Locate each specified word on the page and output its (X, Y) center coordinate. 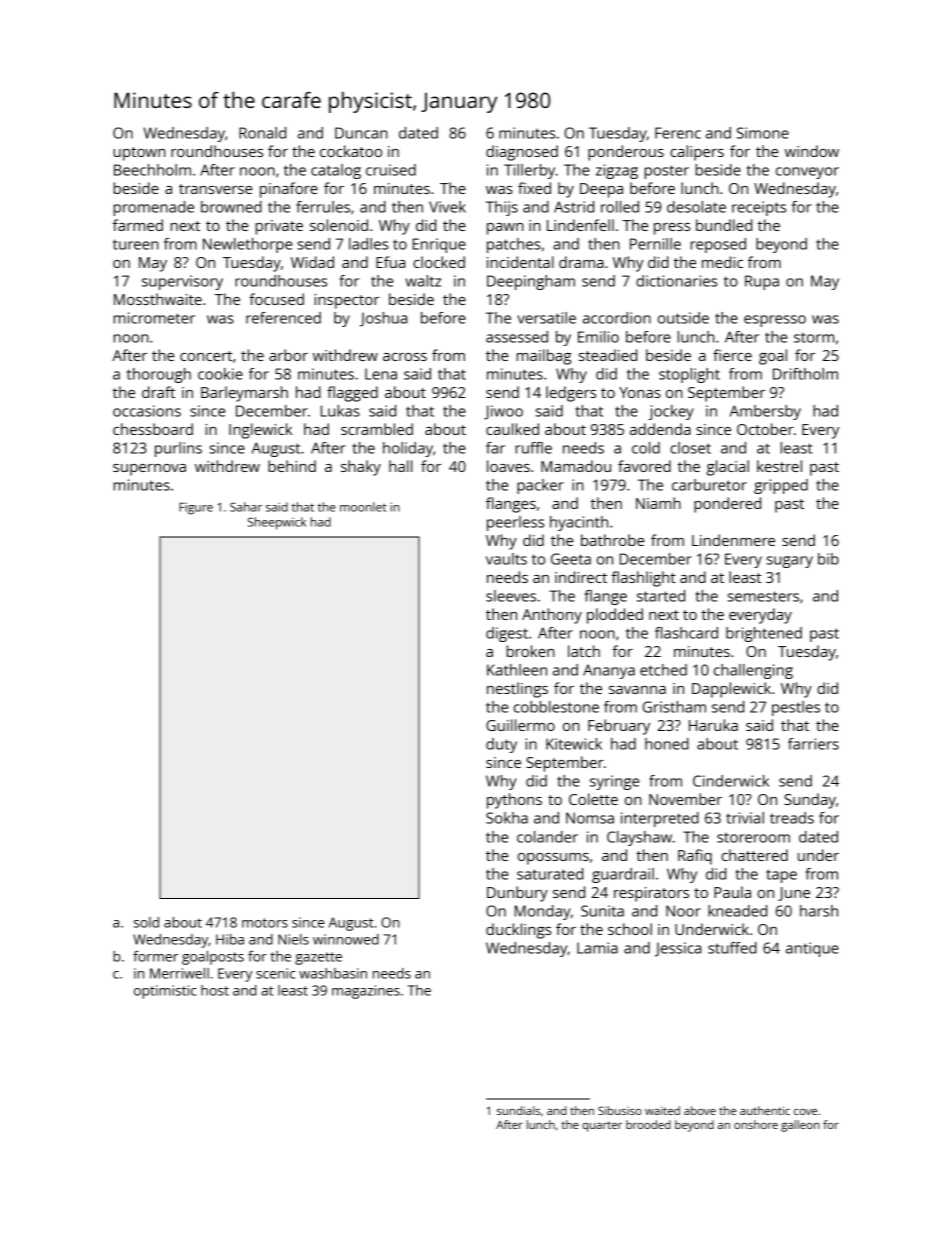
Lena (381, 374)
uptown (139, 154)
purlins (178, 449)
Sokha (507, 818)
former (155, 956)
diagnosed (522, 153)
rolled (620, 207)
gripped (781, 486)
